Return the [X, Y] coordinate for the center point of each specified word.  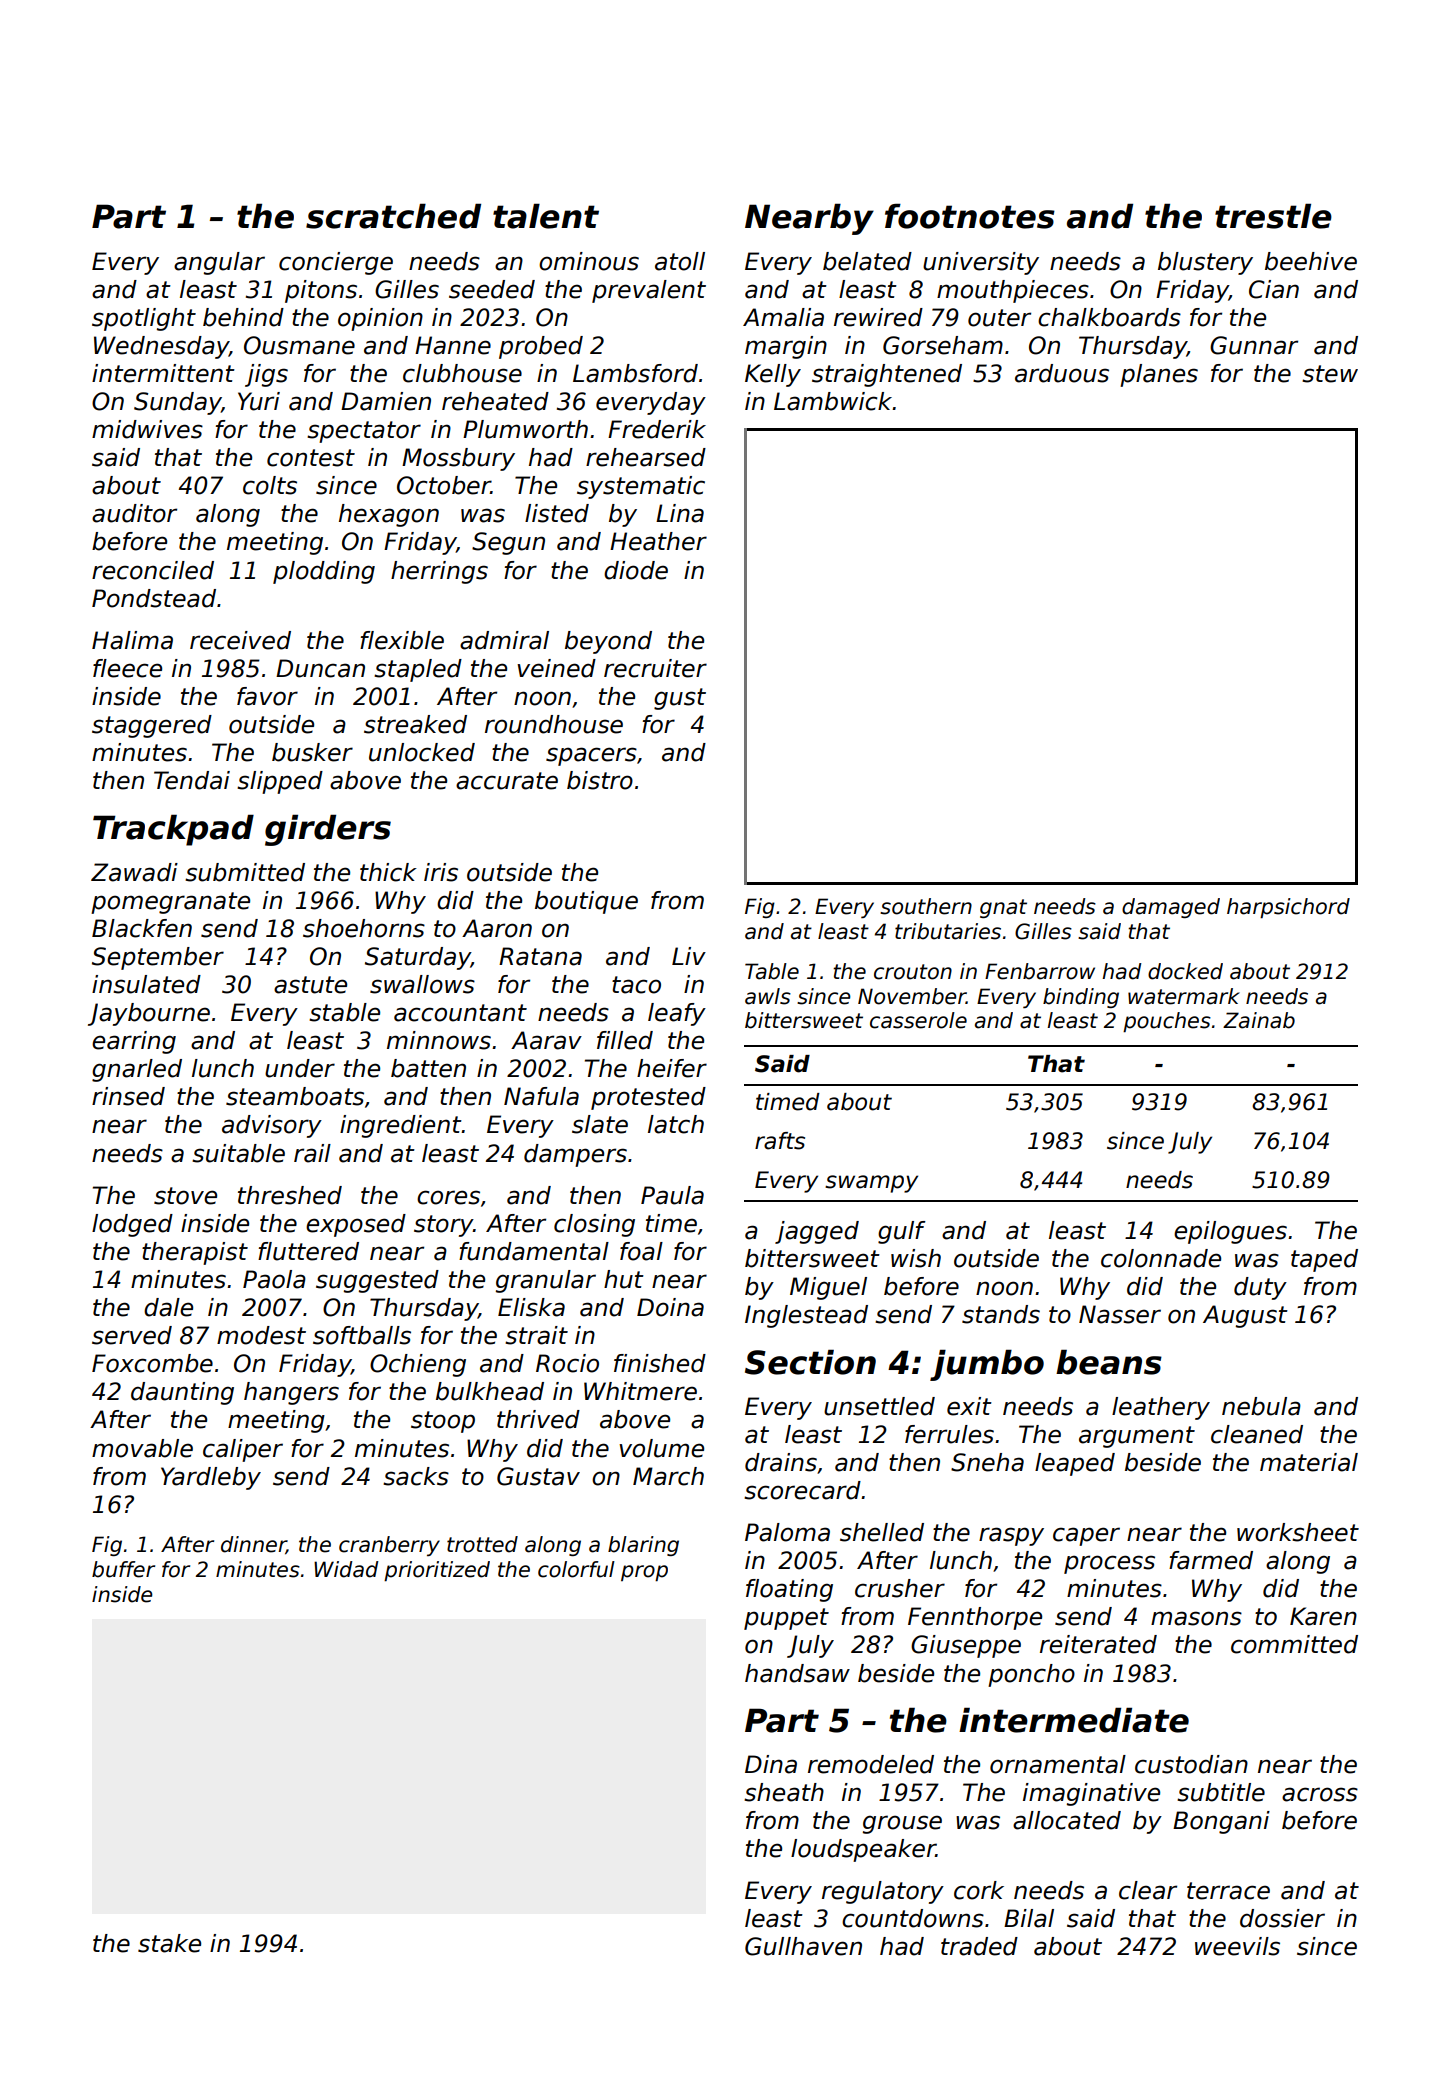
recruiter [655, 668]
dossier [1282, 1918]
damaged [1171, 908]
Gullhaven [803, 1946]
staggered [152, 726]
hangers [291, 1393]
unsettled [879, 1406]
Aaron [497, 928]
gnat [1003, 908]
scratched [393, 216]
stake [169, 1943]
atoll [680, 261]
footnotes [970, 216]
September [158, 958]
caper [1086, 1536]
